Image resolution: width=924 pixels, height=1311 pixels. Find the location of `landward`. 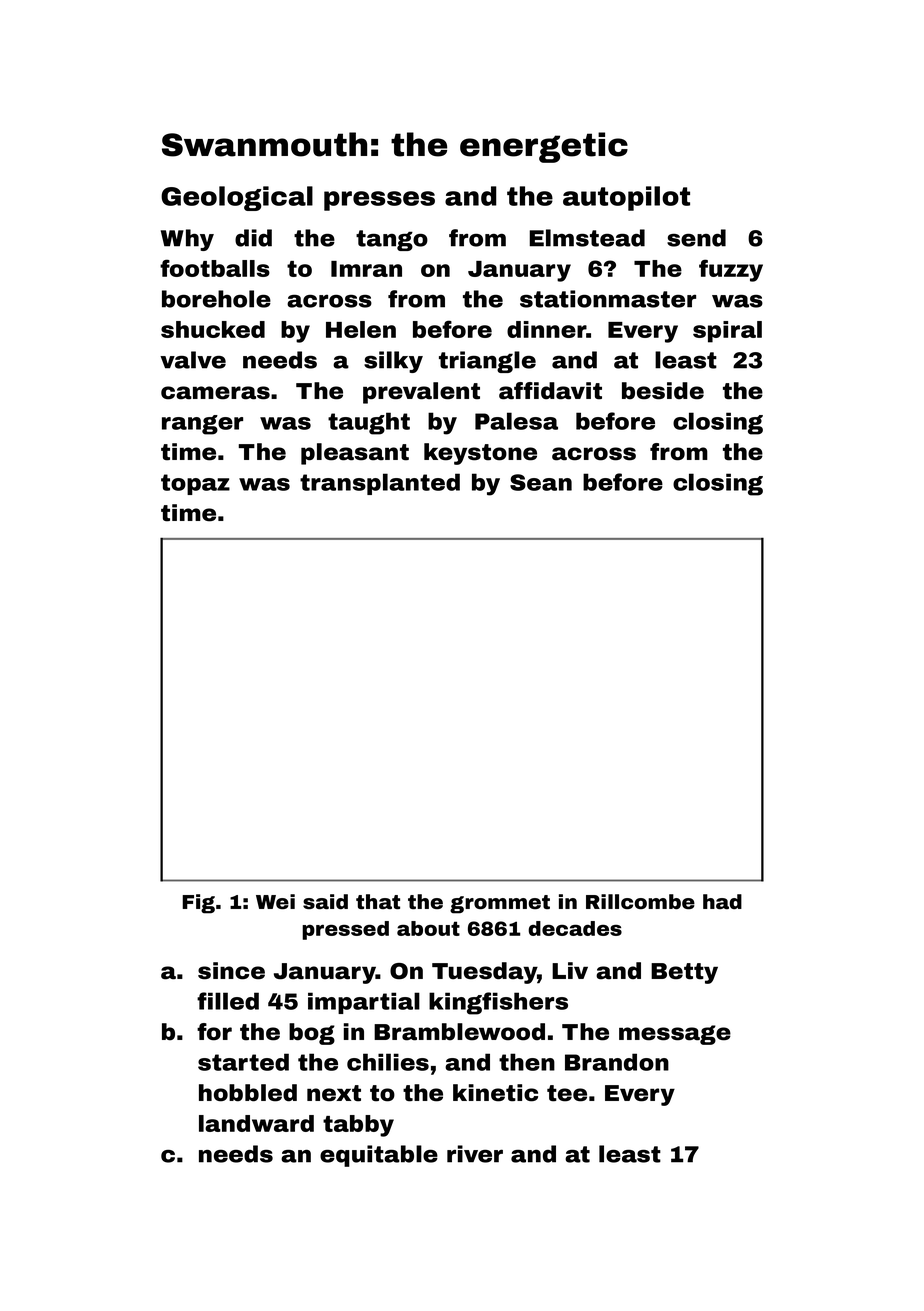

landward is located at coordinates (256, 1123).
